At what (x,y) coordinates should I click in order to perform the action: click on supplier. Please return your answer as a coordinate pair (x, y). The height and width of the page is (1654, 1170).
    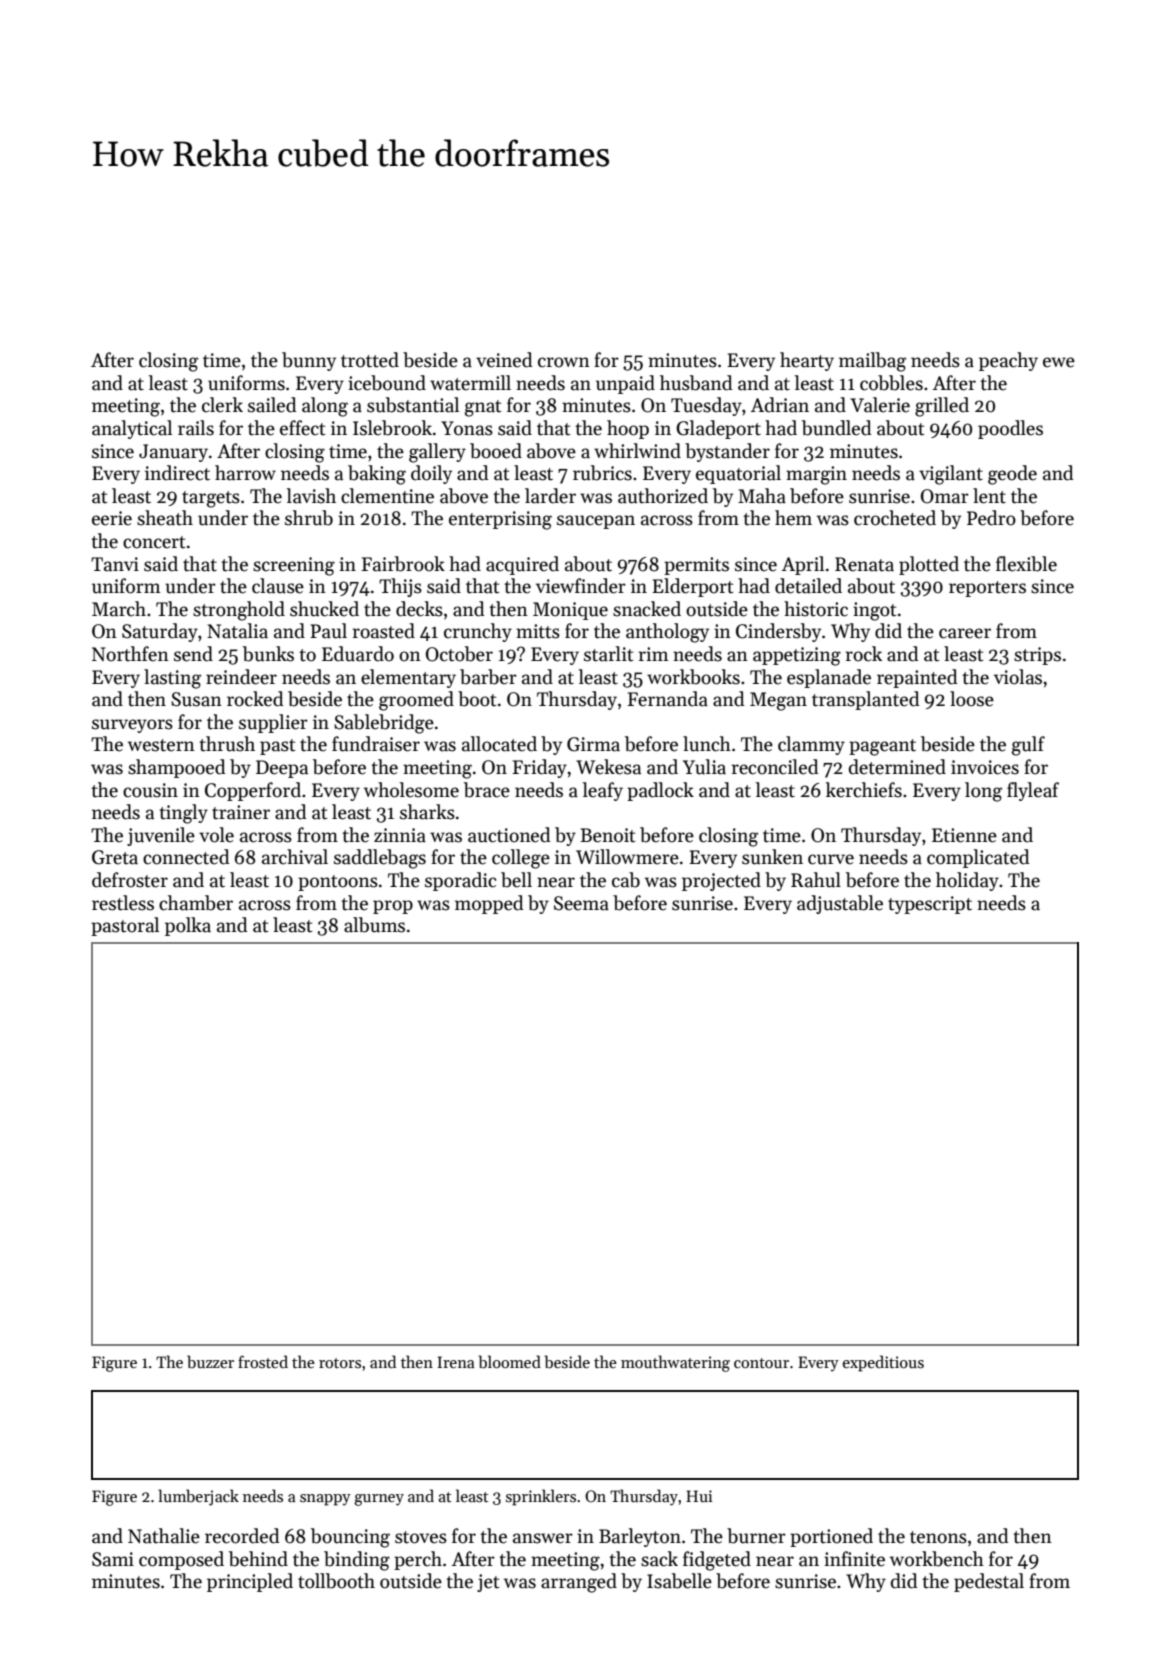
    Looking at the image, I should click on (273, 723).
